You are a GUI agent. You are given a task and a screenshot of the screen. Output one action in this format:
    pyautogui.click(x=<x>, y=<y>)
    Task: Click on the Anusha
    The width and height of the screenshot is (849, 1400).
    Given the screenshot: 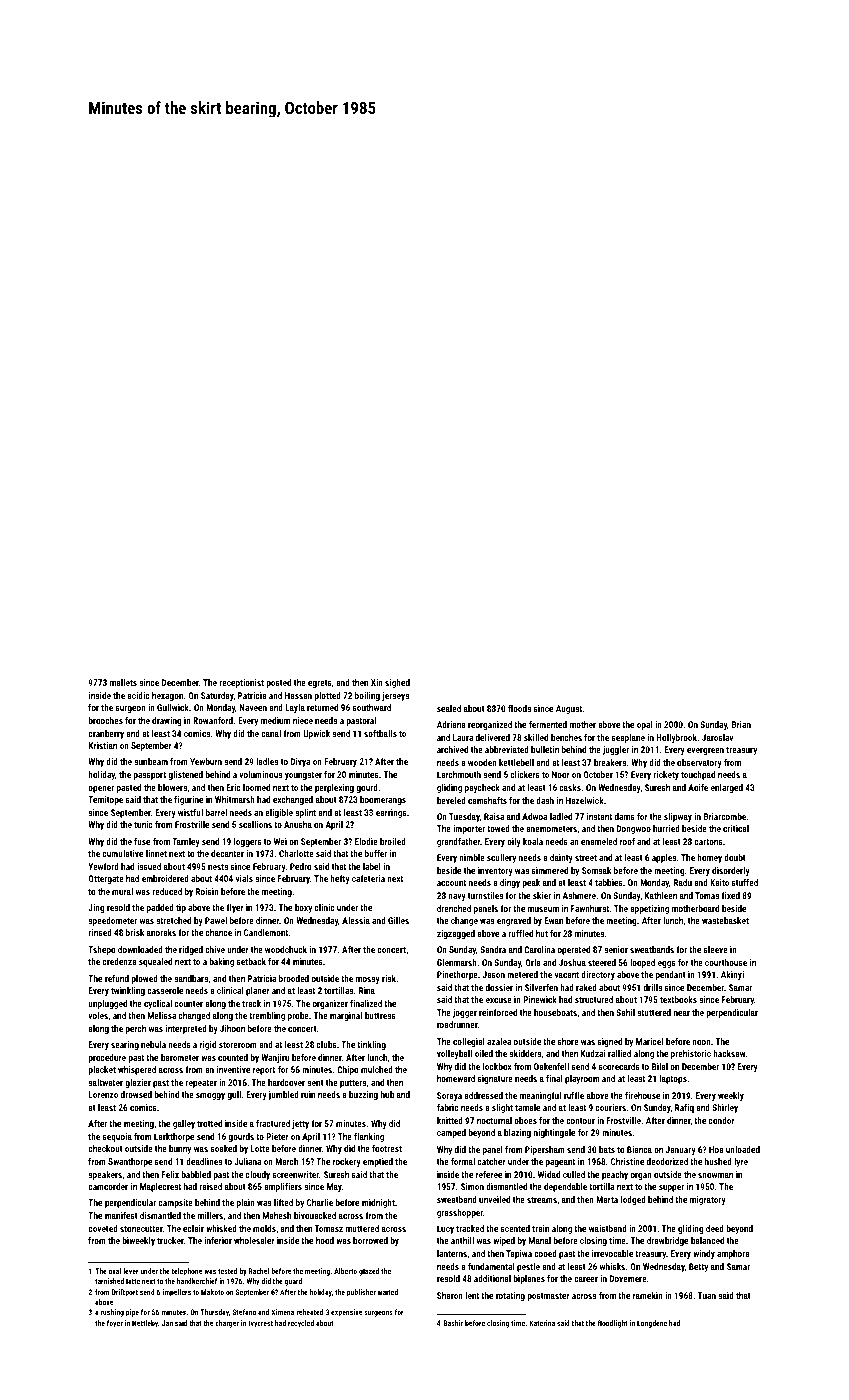 What is the action you would take?
    pyautogui.click(x=298, y=824)
